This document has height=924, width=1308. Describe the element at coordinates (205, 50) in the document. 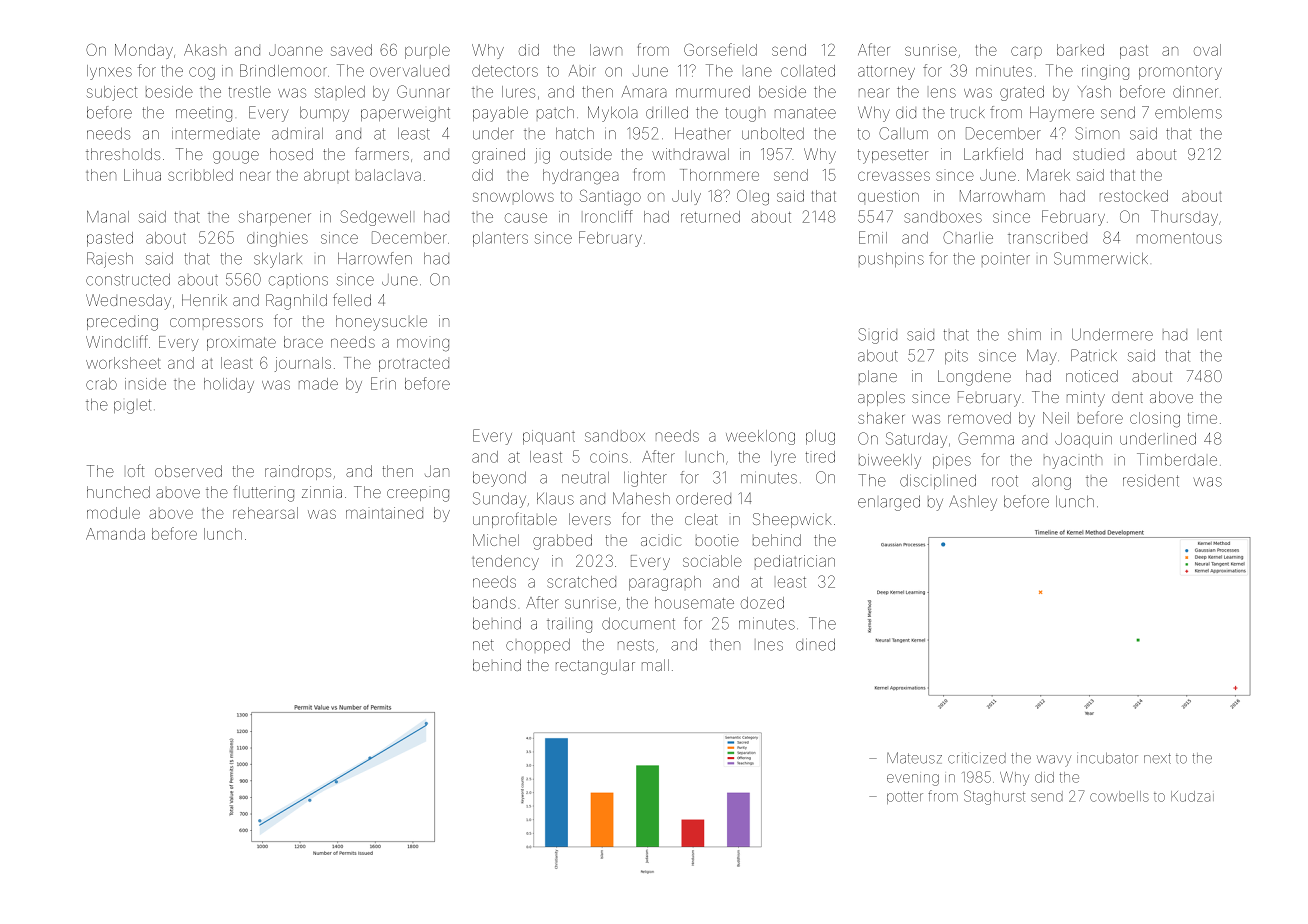

I see `Akash` at that location.
